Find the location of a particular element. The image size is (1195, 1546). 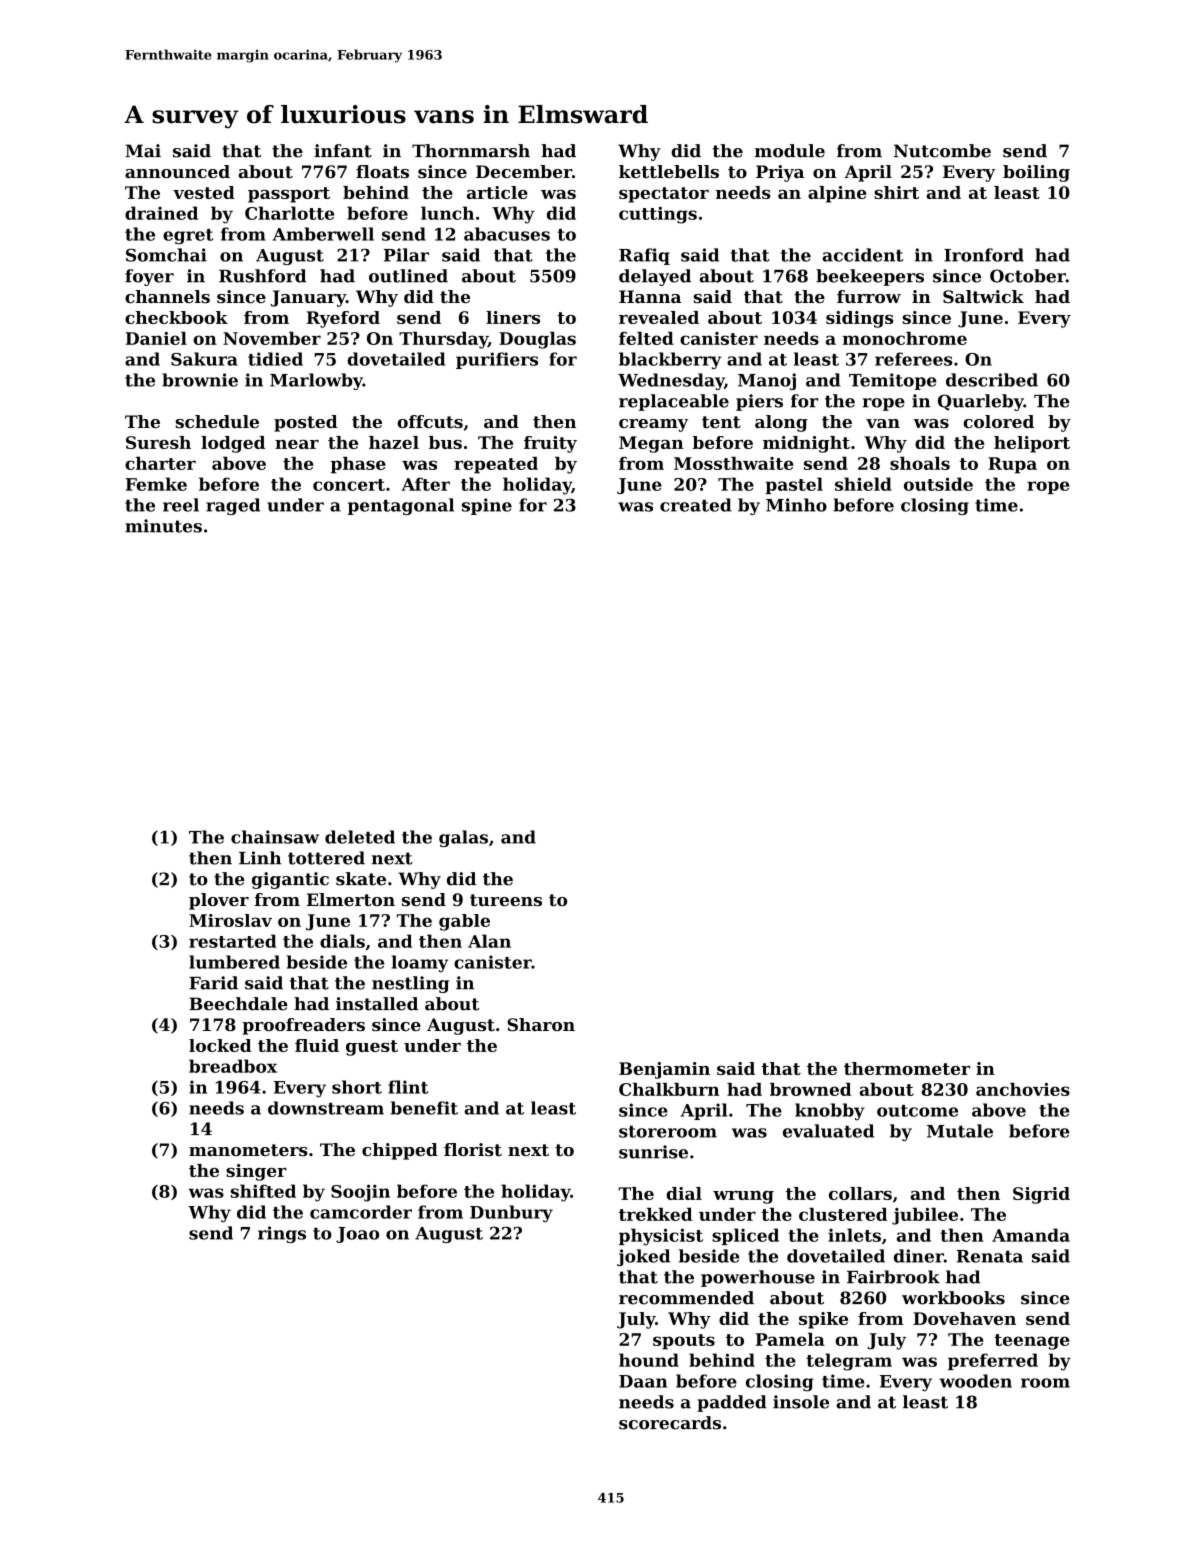

Saltwick is located at coordinates (983, 296).
